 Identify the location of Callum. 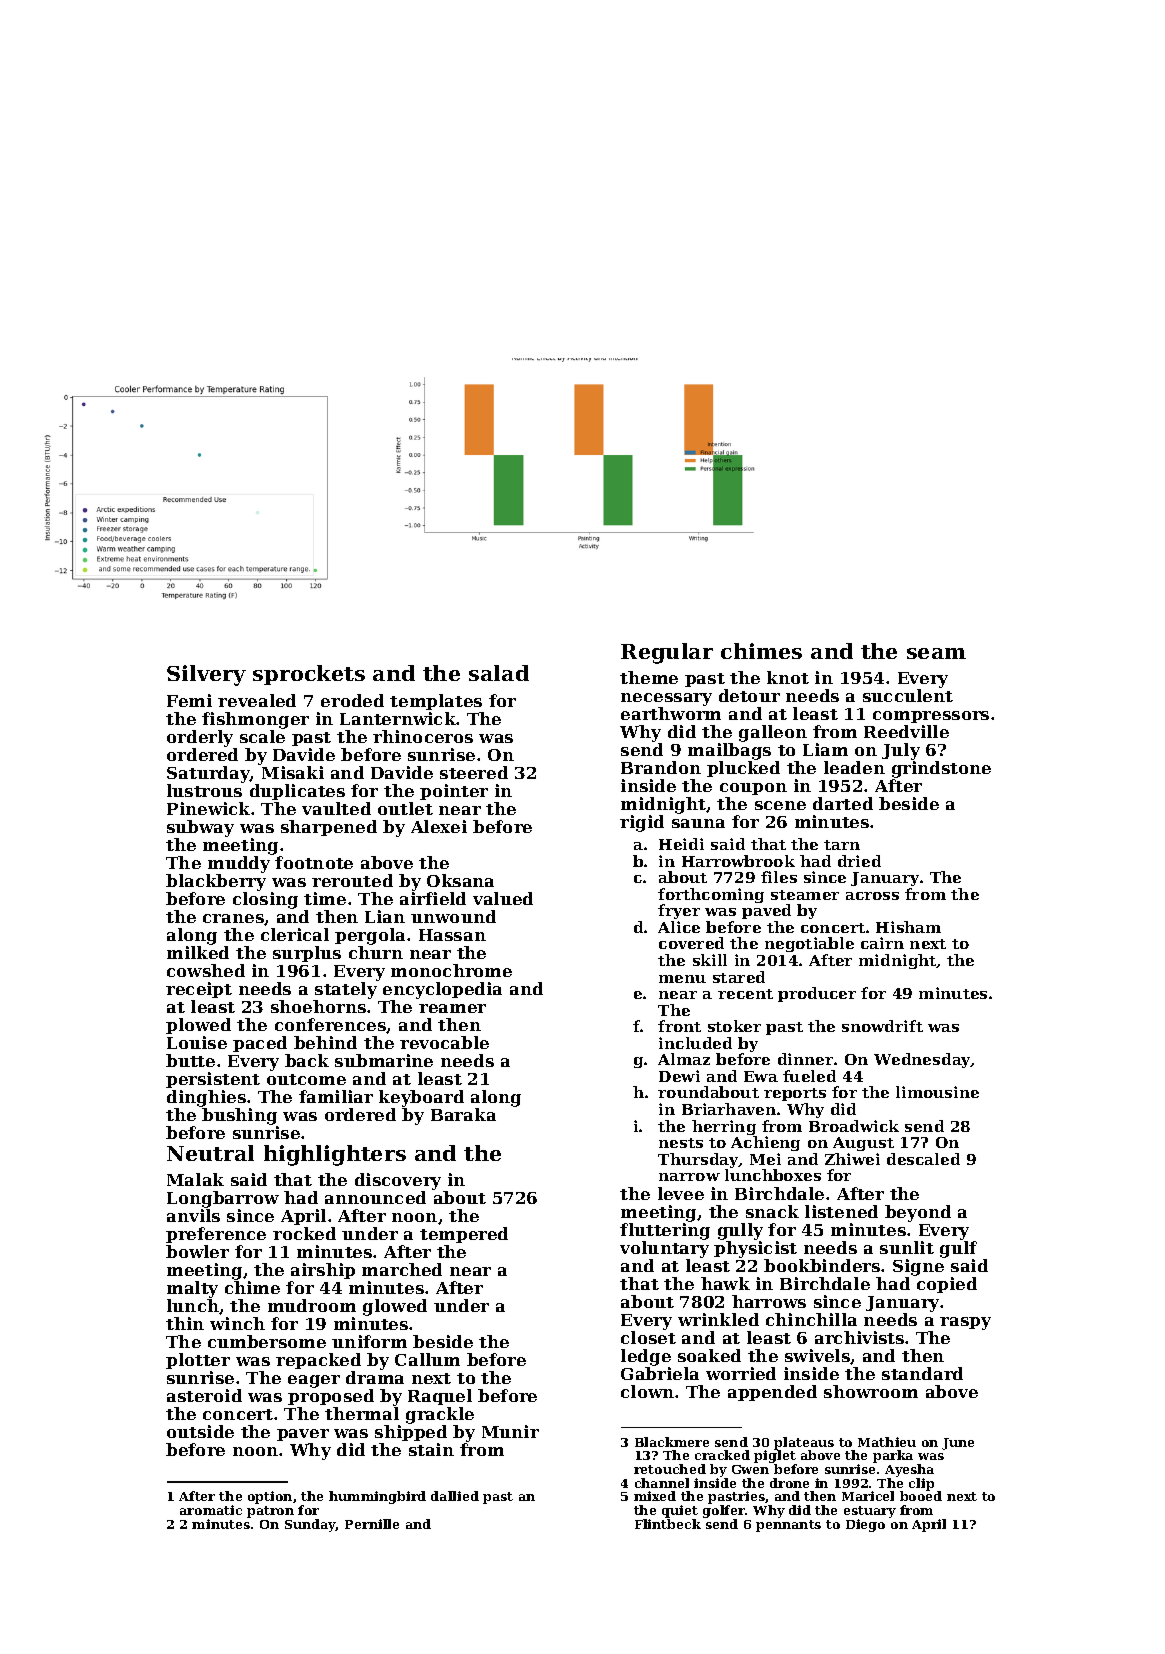
(427, 1359).
